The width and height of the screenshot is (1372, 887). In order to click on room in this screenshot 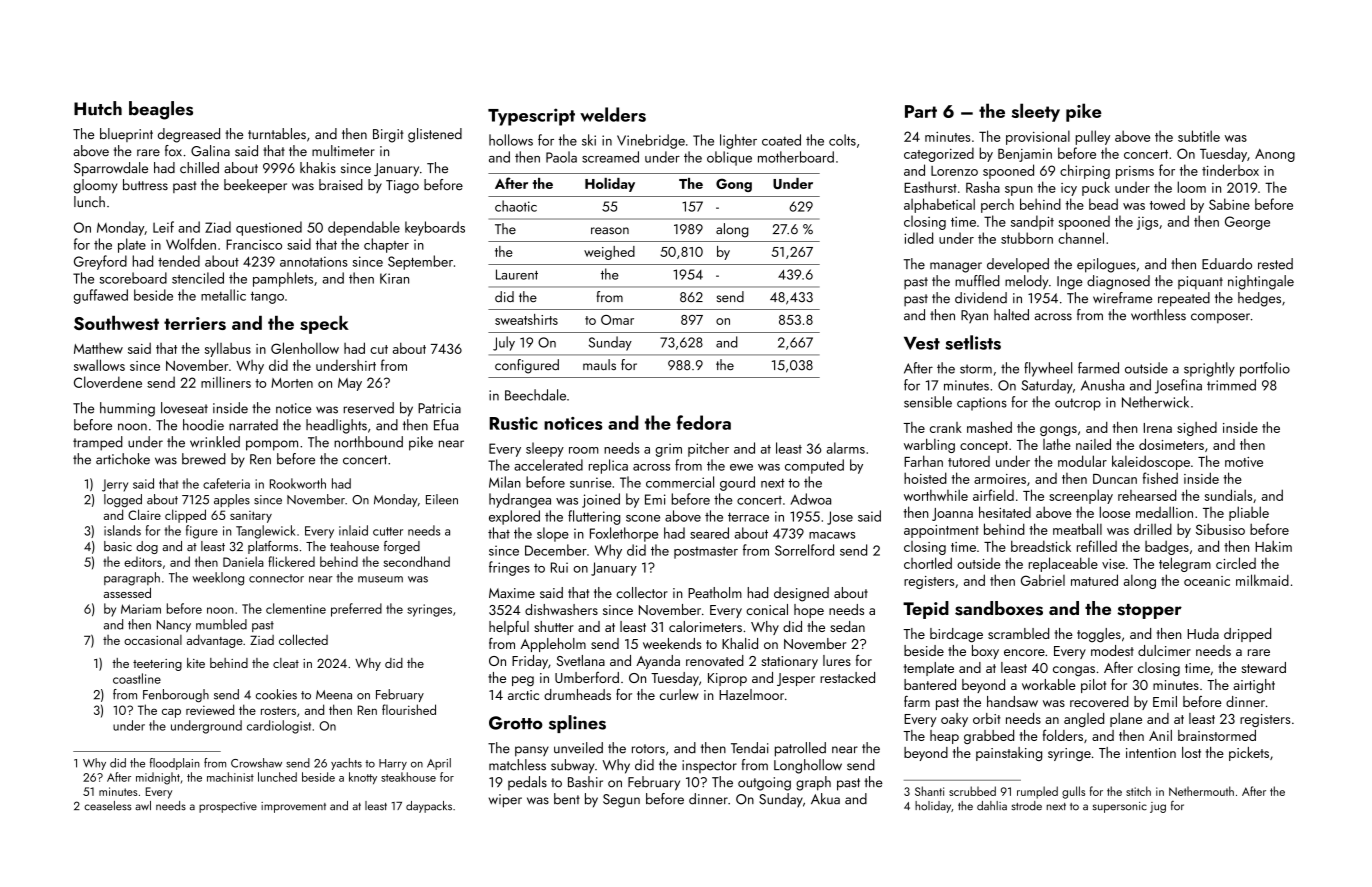, I will do `click(584, 450)`.
